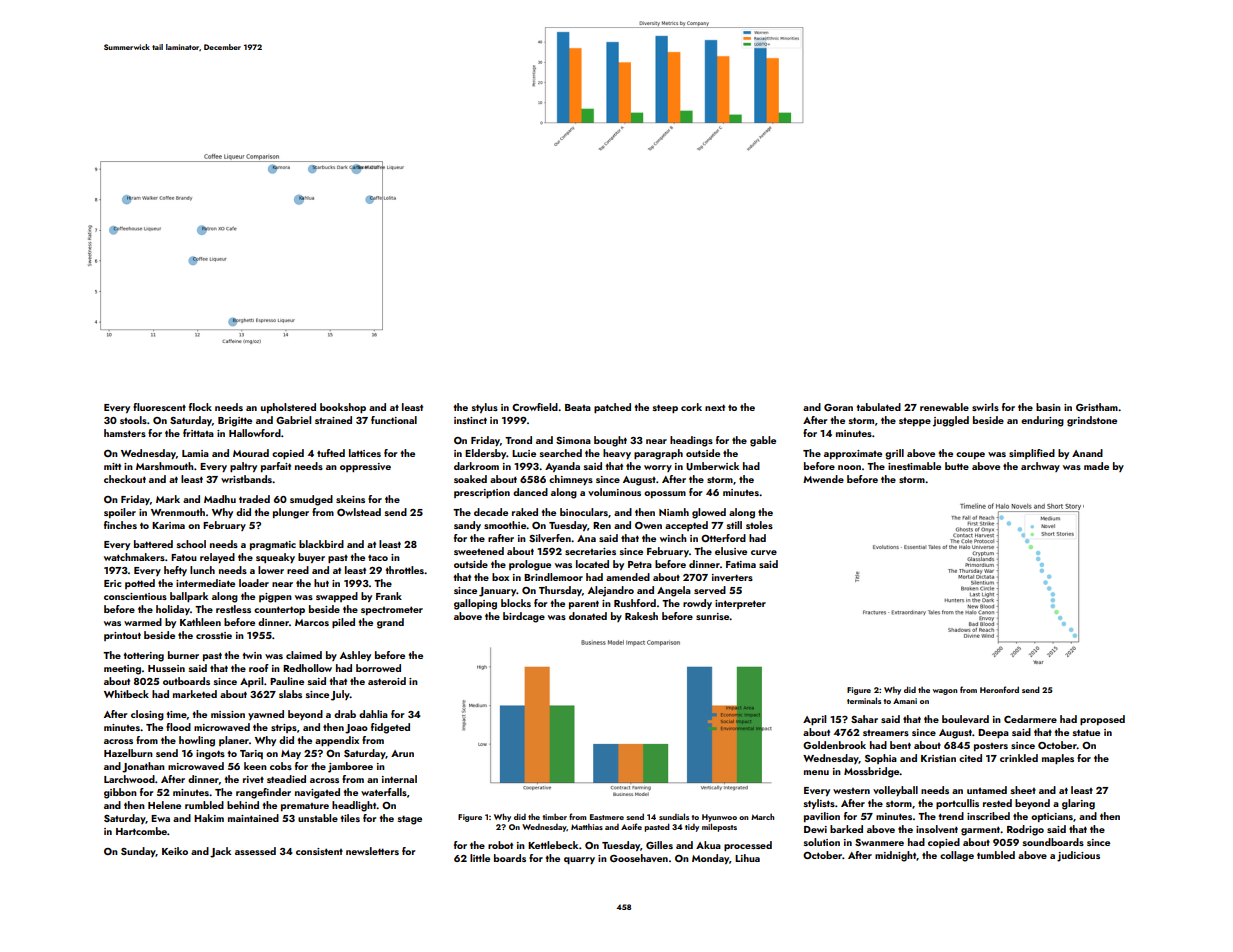  I want to click on voluminous, so click(614, 492).
